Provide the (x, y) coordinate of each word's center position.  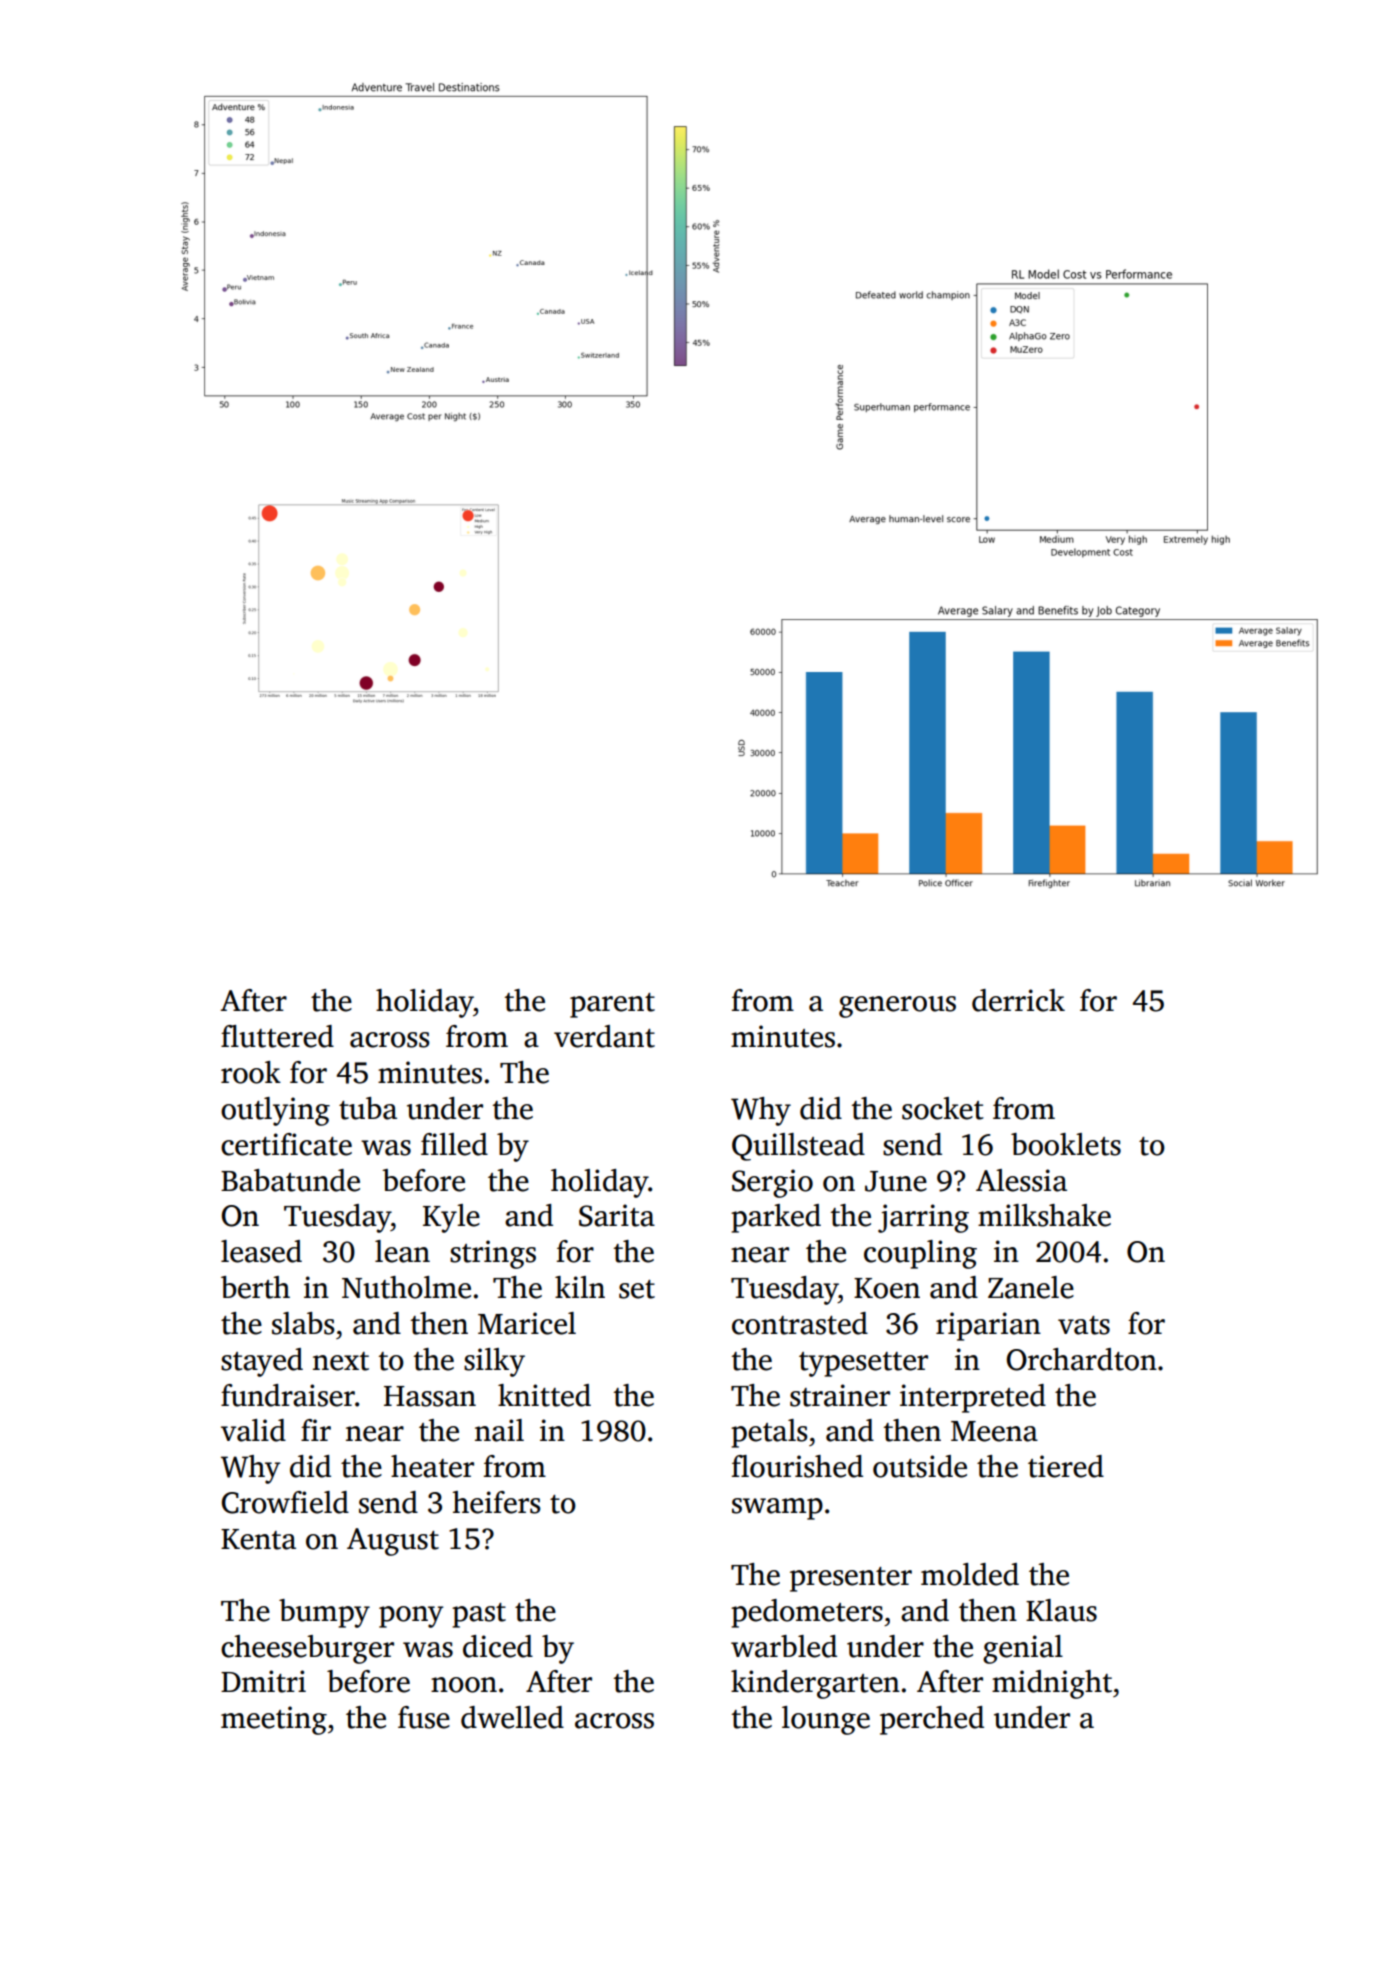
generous (897, 1007)
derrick (1018, 1000)
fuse (424, 1717)
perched (932, 1720)
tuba (368, 1108)
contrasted (800, 1323)
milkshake (1044, 1215)
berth (255, 1287)
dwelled (512, 1717)
